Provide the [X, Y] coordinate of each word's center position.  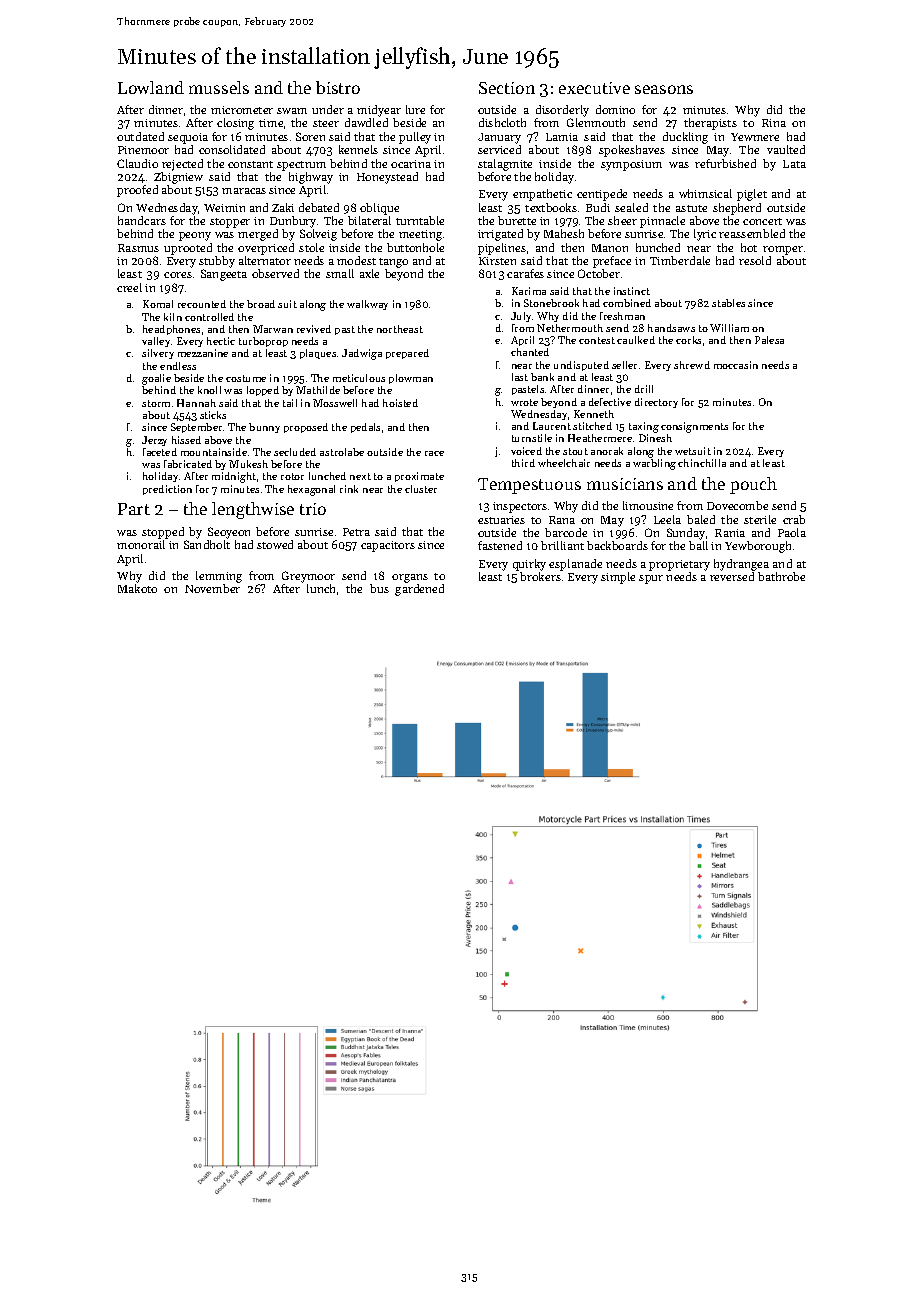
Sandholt [207, 544]
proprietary [679, 565]
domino [615, 109]
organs [410, 578]
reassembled [752, 233]
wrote [524, 402]
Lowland [151, 87]
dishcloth [502, 122]
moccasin [736, 365]
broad [261, 304]
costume [246, 378]
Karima [529, 291]
